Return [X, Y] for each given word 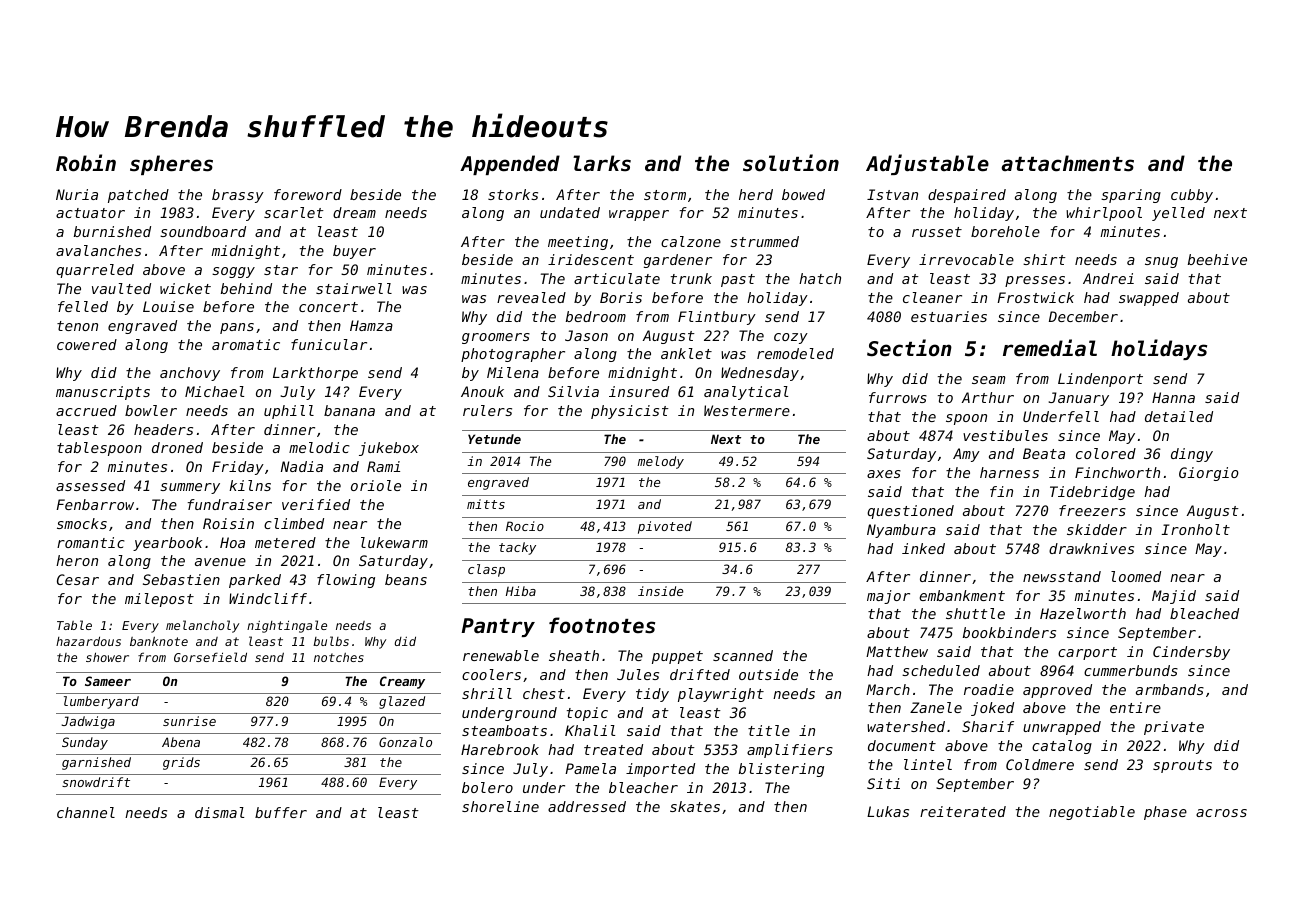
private [1174, 728]
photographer [513, 355]
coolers [491, 674]
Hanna [1173, 397]
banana [349, 410]
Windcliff [268, 598]
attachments [1068, 163]
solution [791, 163]
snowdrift [96, 782]
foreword [308, 194]
